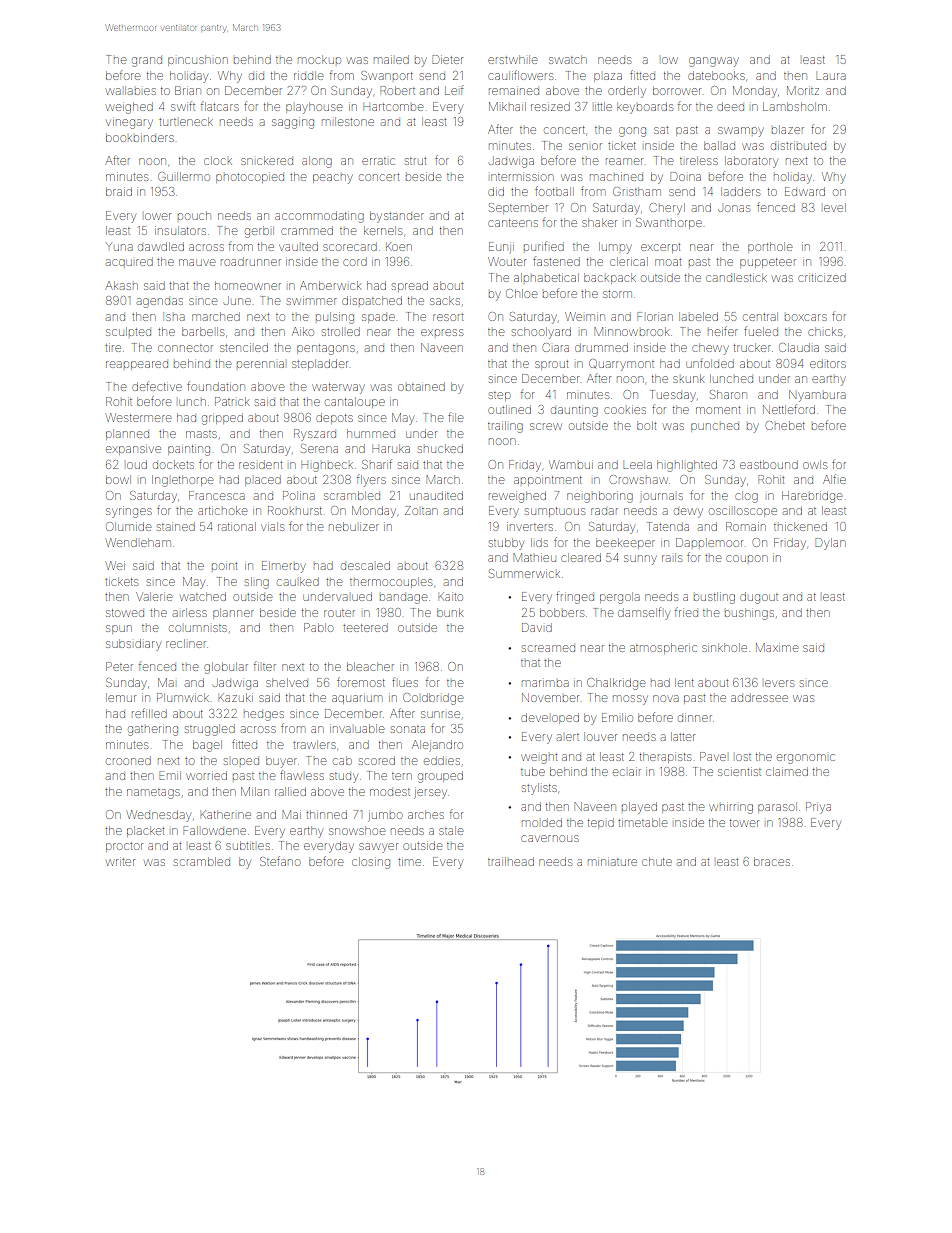  Describe the element at coordinates (657, 861) in the image. I see `chute` at that location.
